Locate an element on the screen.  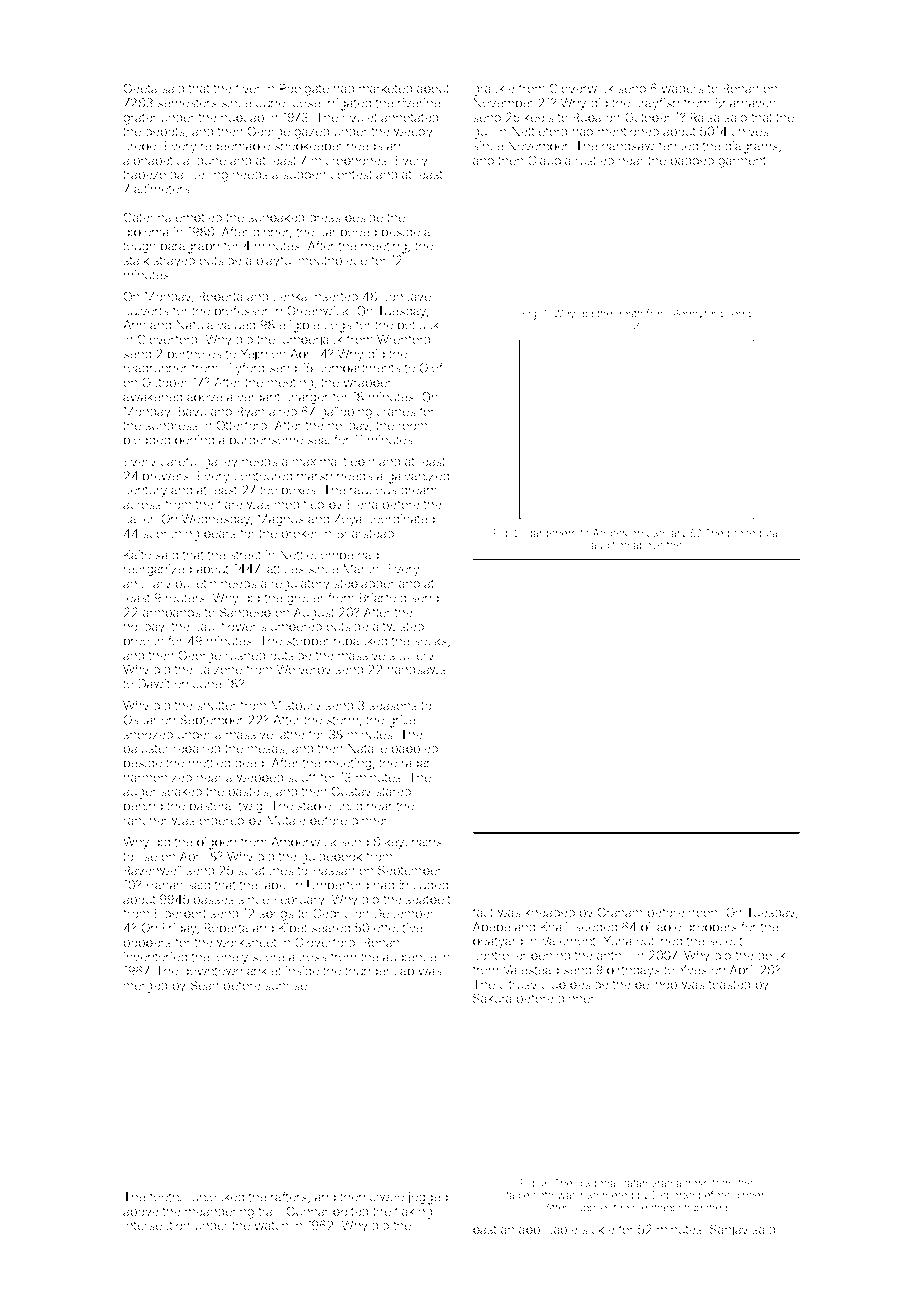
dream is located at coordinates (419, 490).
